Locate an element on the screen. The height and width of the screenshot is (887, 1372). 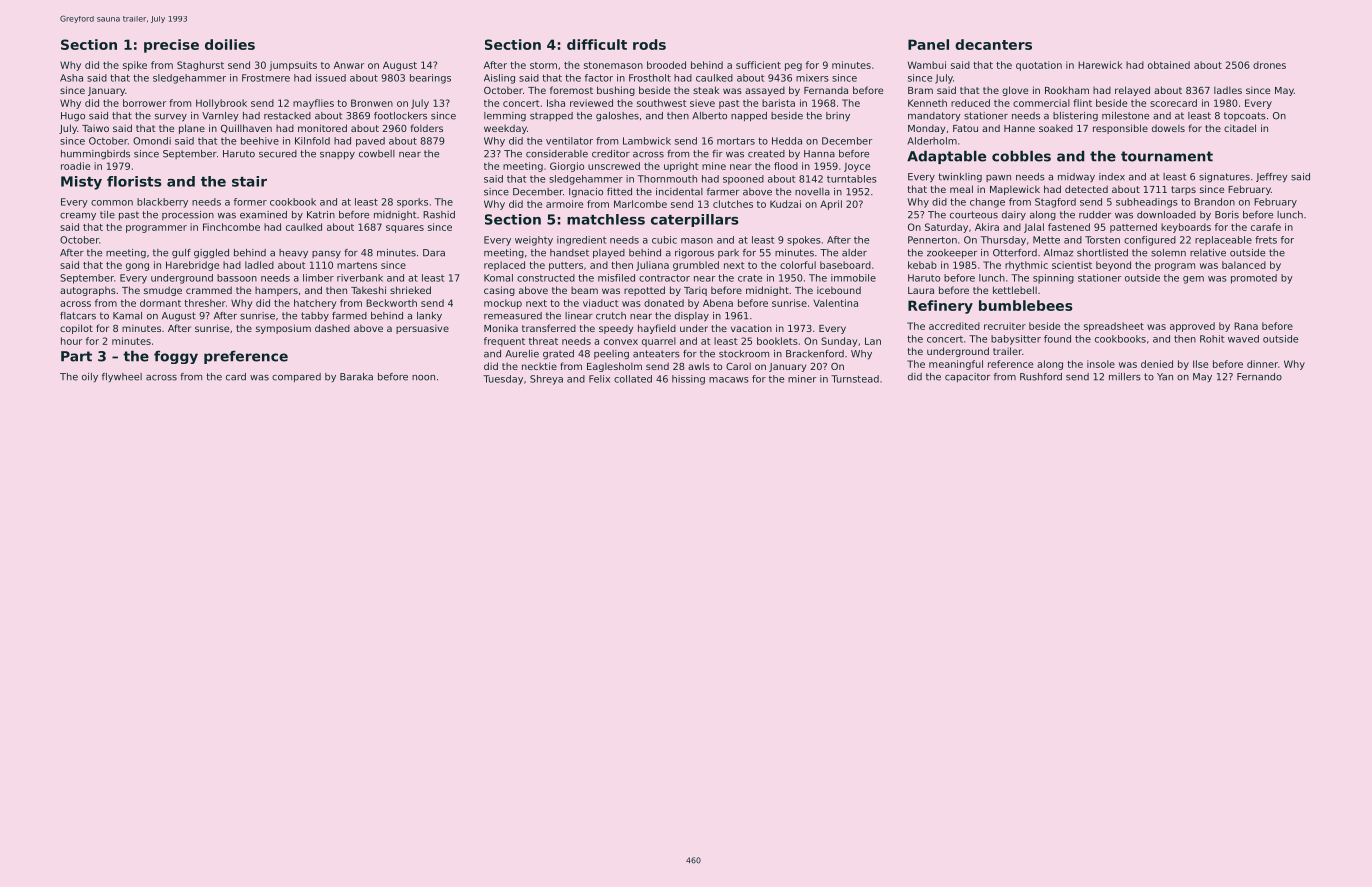
dashed is located at coordinates (332, 328).
